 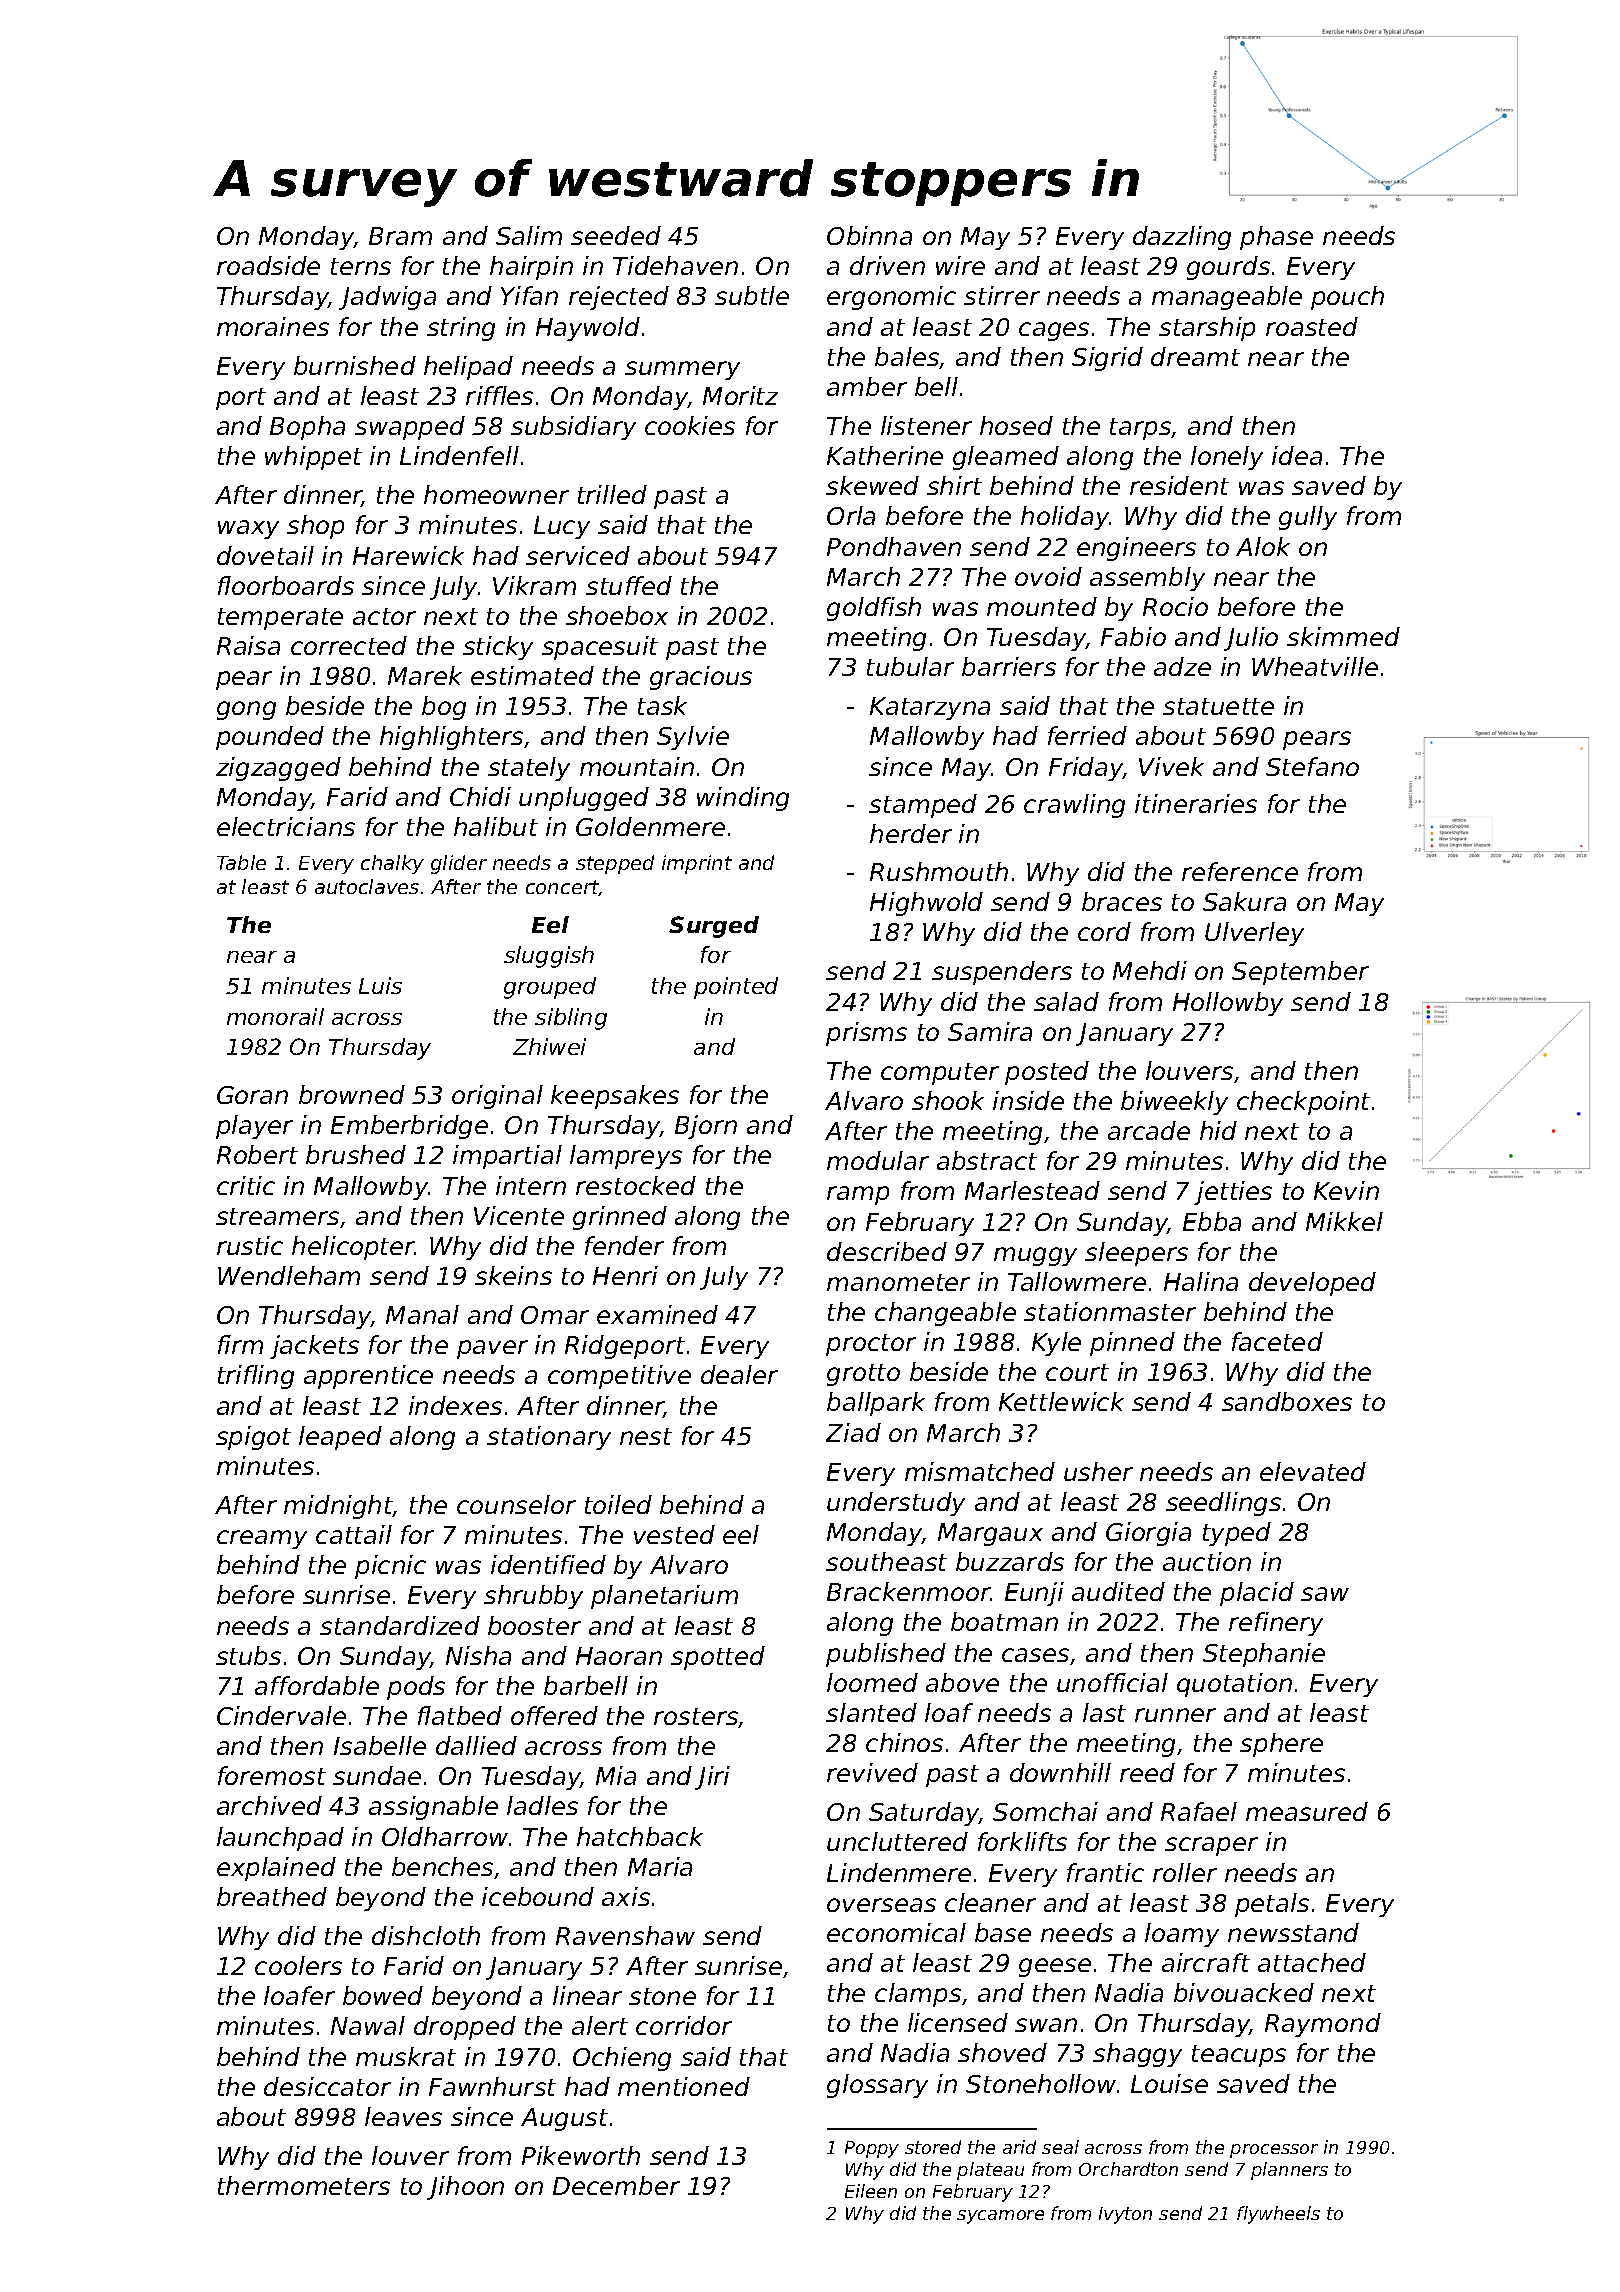 I want to click on audited, so click(x=1118, y=1591).
